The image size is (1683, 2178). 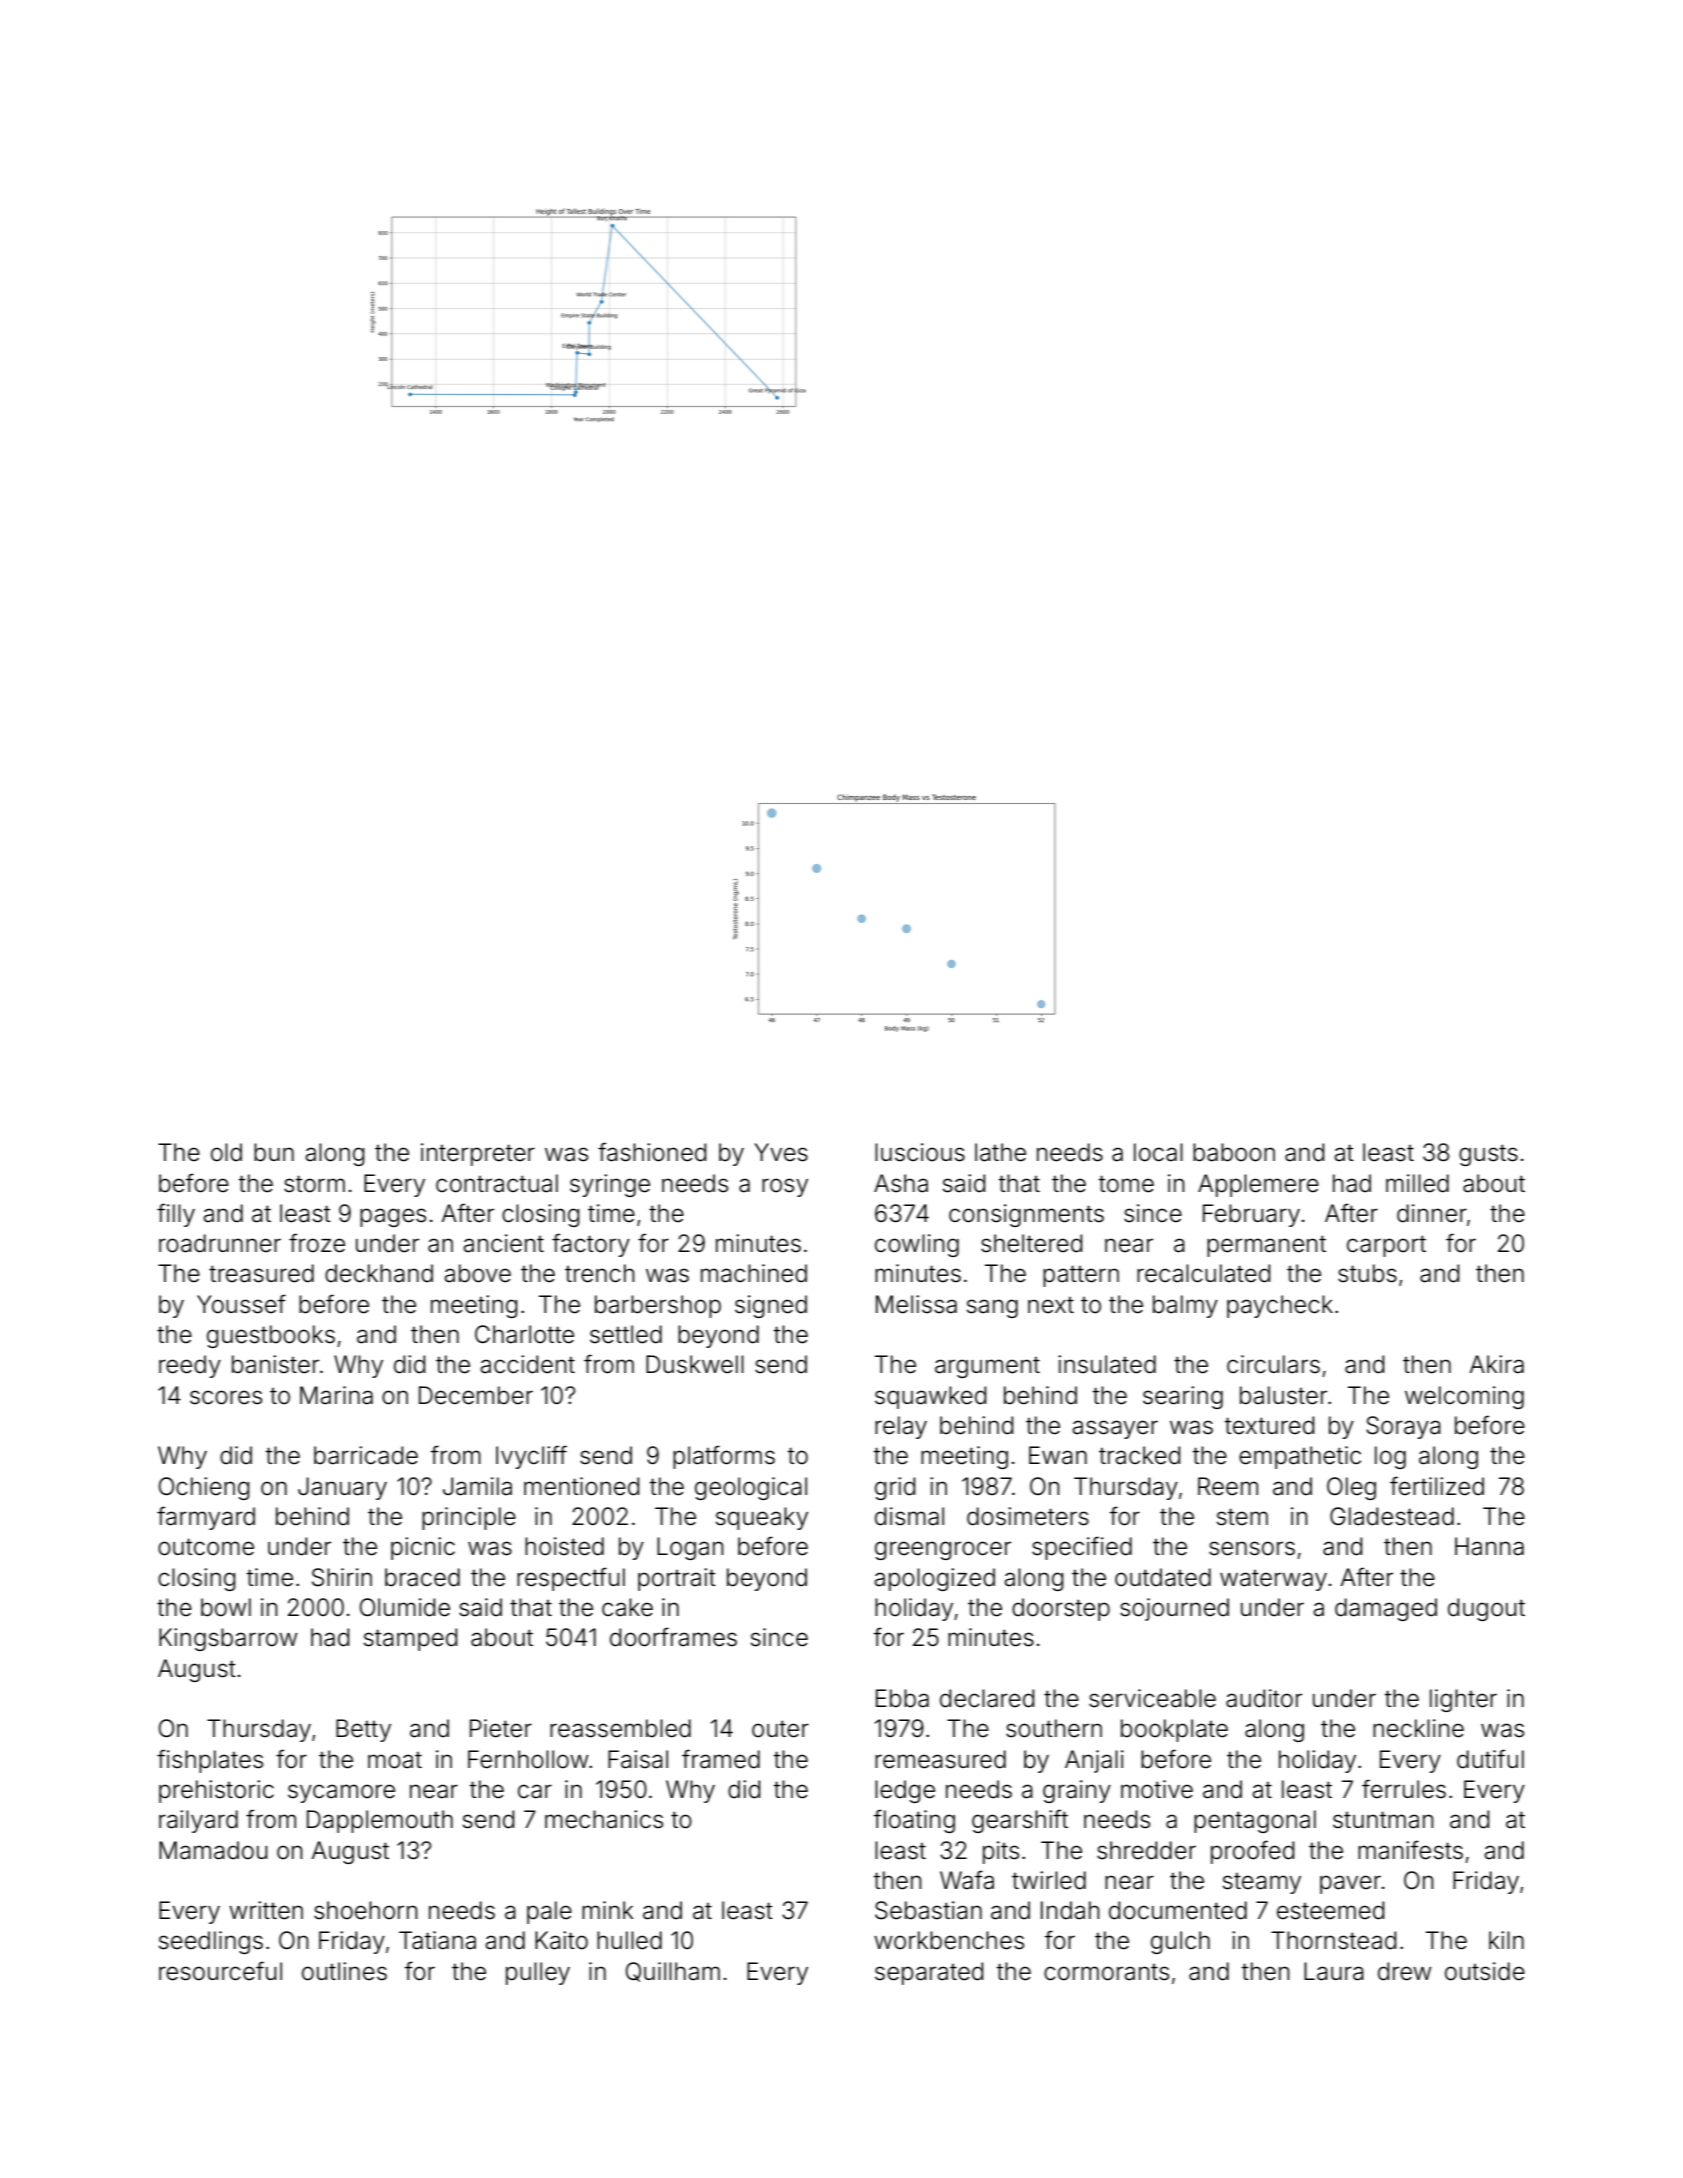 I want to click on stem, so click(x=1242, y=1517).
